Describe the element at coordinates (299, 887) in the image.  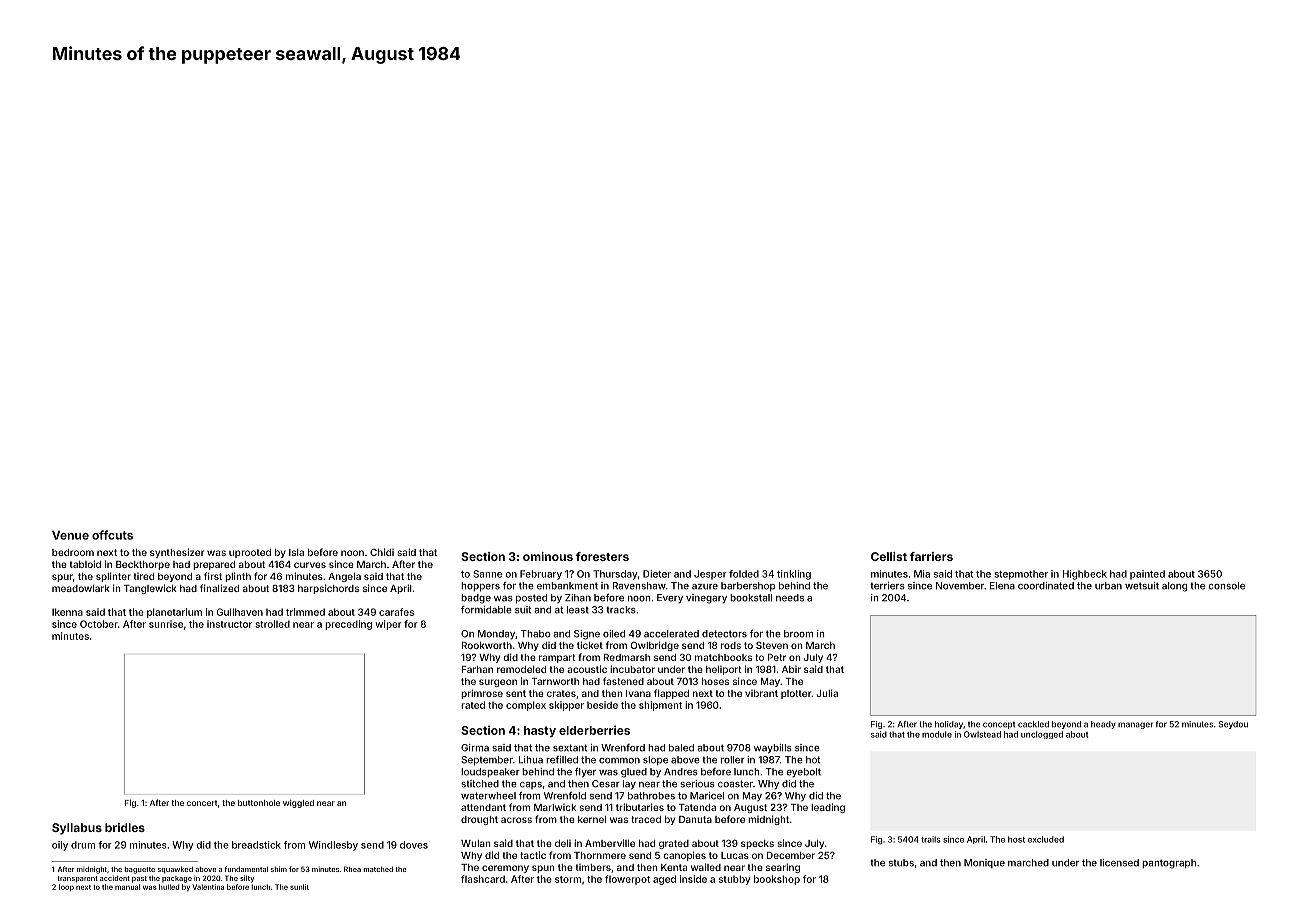
I see `sunlit` at that location.
